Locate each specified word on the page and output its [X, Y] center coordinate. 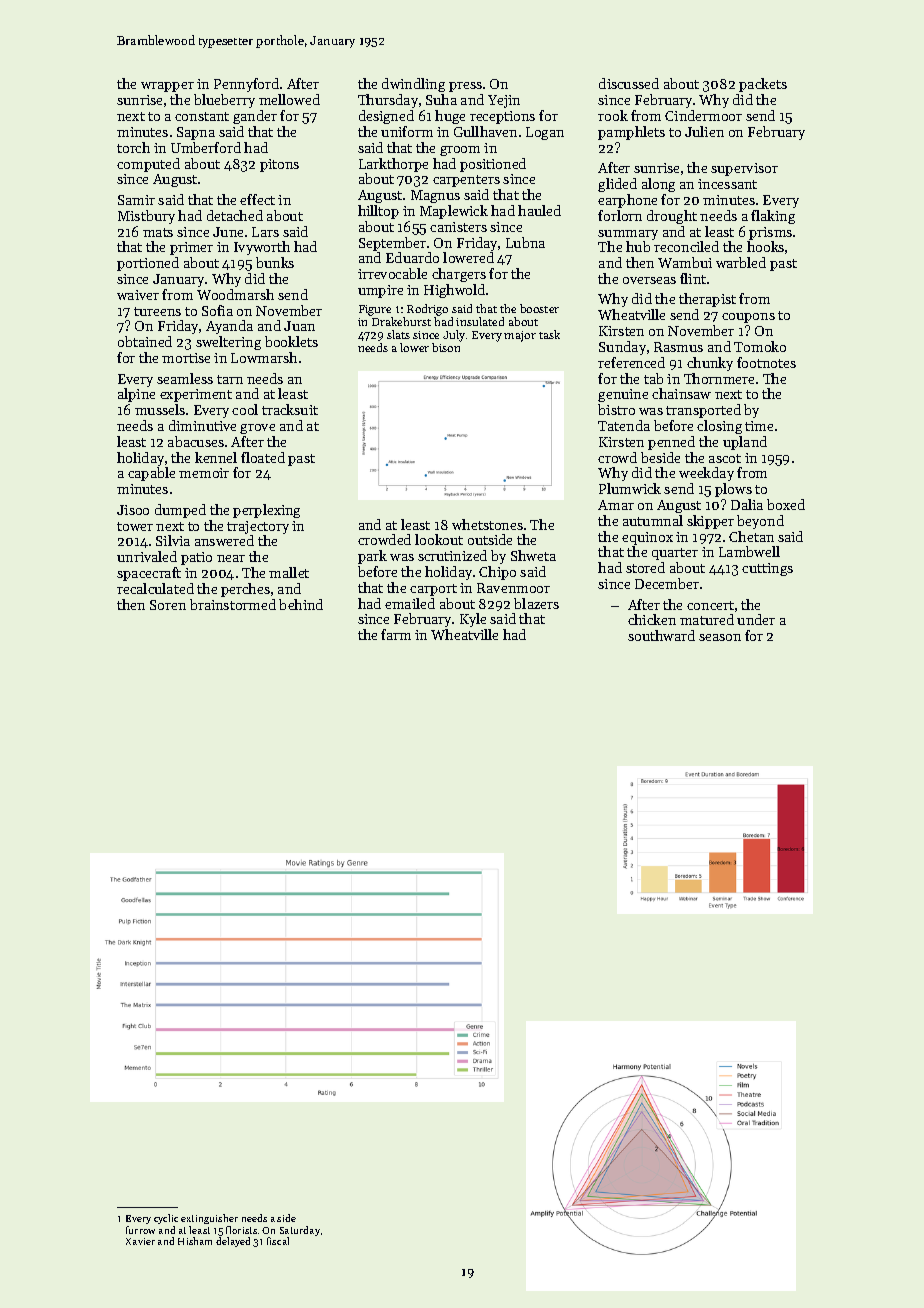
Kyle [473, 620]
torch [133, 147]
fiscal [278, 1241]
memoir [204, 473]
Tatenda [624, 425]
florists [241, 1230]
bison [446, 347]
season [720, 637]
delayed [233, 1242]
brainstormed [233, 604]
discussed [629, 83]
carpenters [466, 181]
